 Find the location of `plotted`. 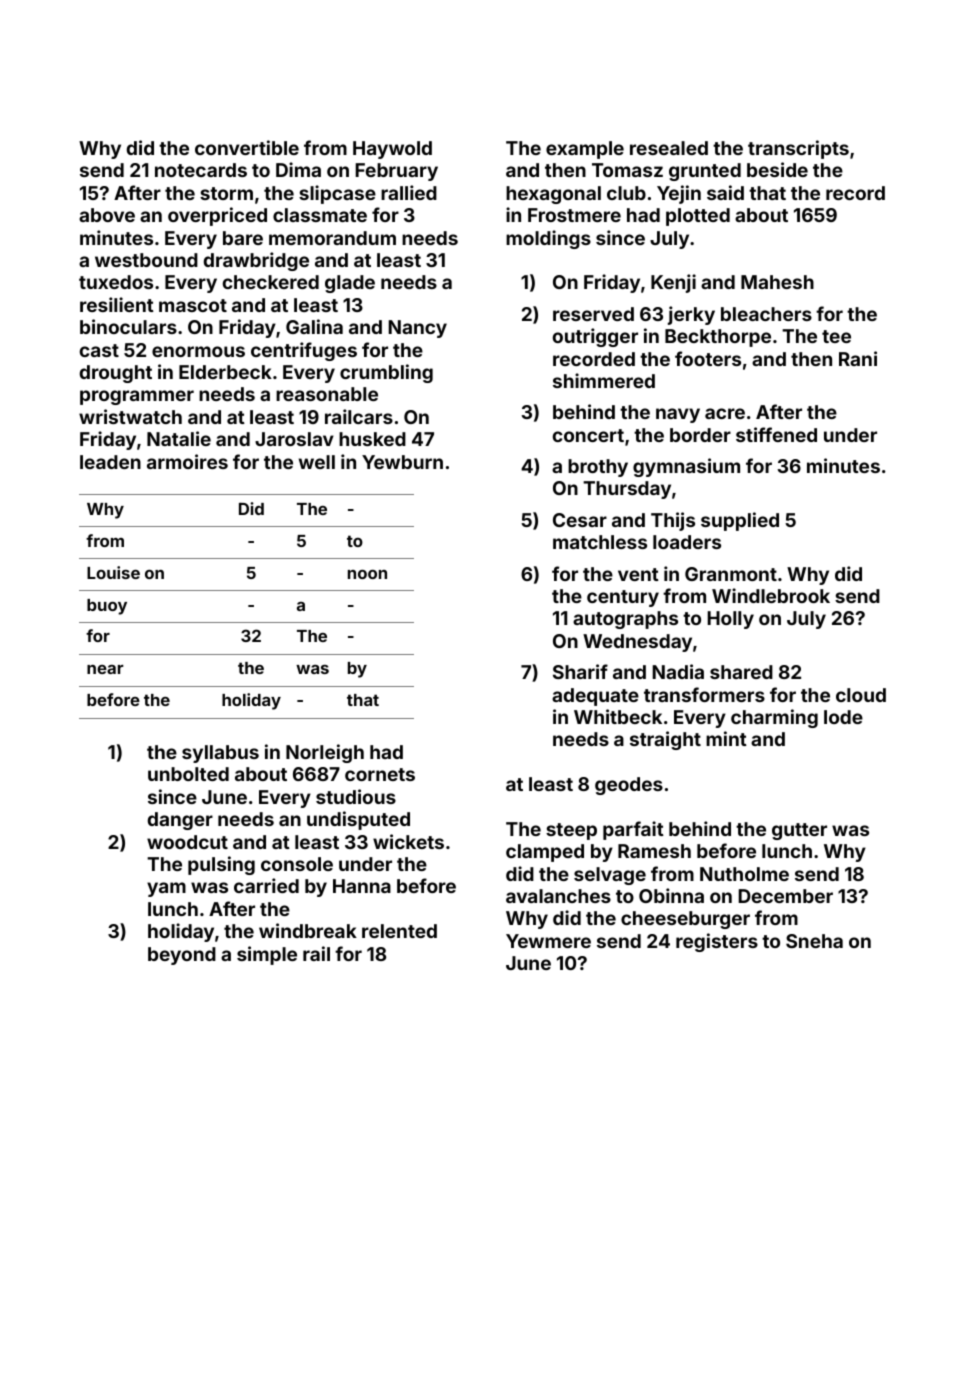

plotted is located at coordinates (698, 217).
